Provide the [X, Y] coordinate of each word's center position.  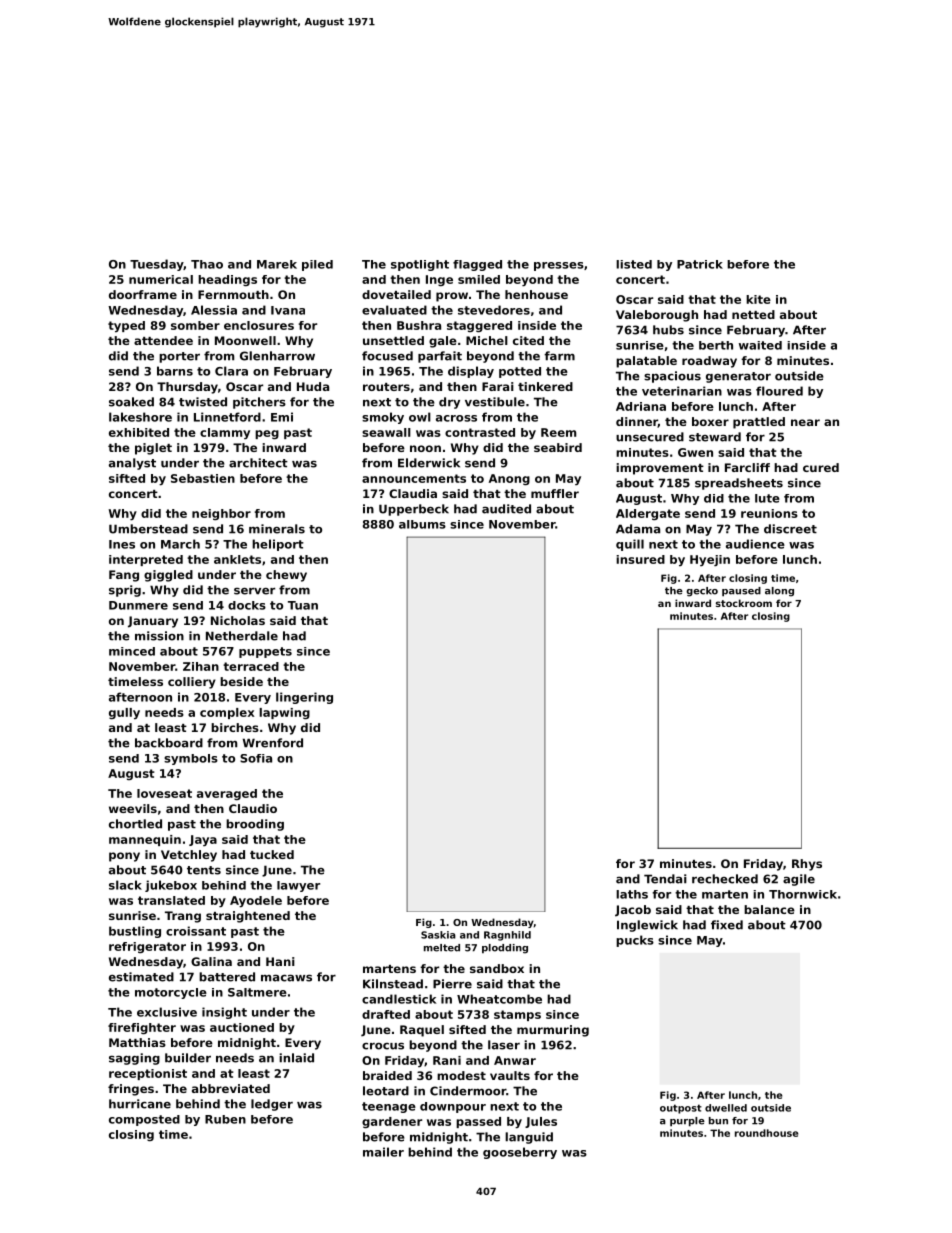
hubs [668, 330]
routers [386, 387]
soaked [131, 402]
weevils [133, 808]
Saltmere [257, 992]
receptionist [148, 1074]
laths [632, 894]
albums [422, 524]
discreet [790, 529]
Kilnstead [393, 984]
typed [126, 327]
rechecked [725, 879]
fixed [727, 925]
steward [715, 437]
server [254, 591]
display [471, 372]
